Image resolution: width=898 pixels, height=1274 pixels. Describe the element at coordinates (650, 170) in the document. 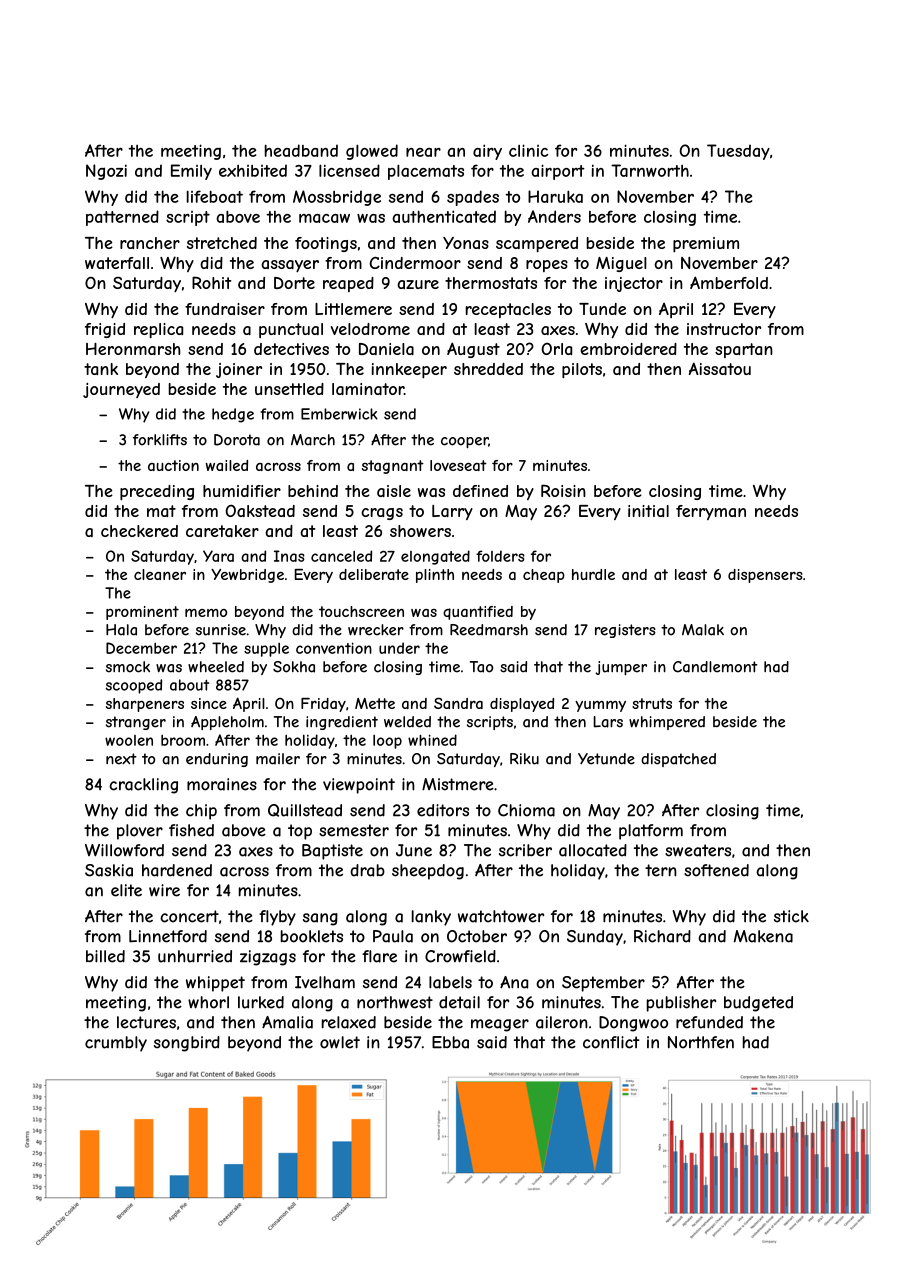

I see `Tarnworth` at that location.
